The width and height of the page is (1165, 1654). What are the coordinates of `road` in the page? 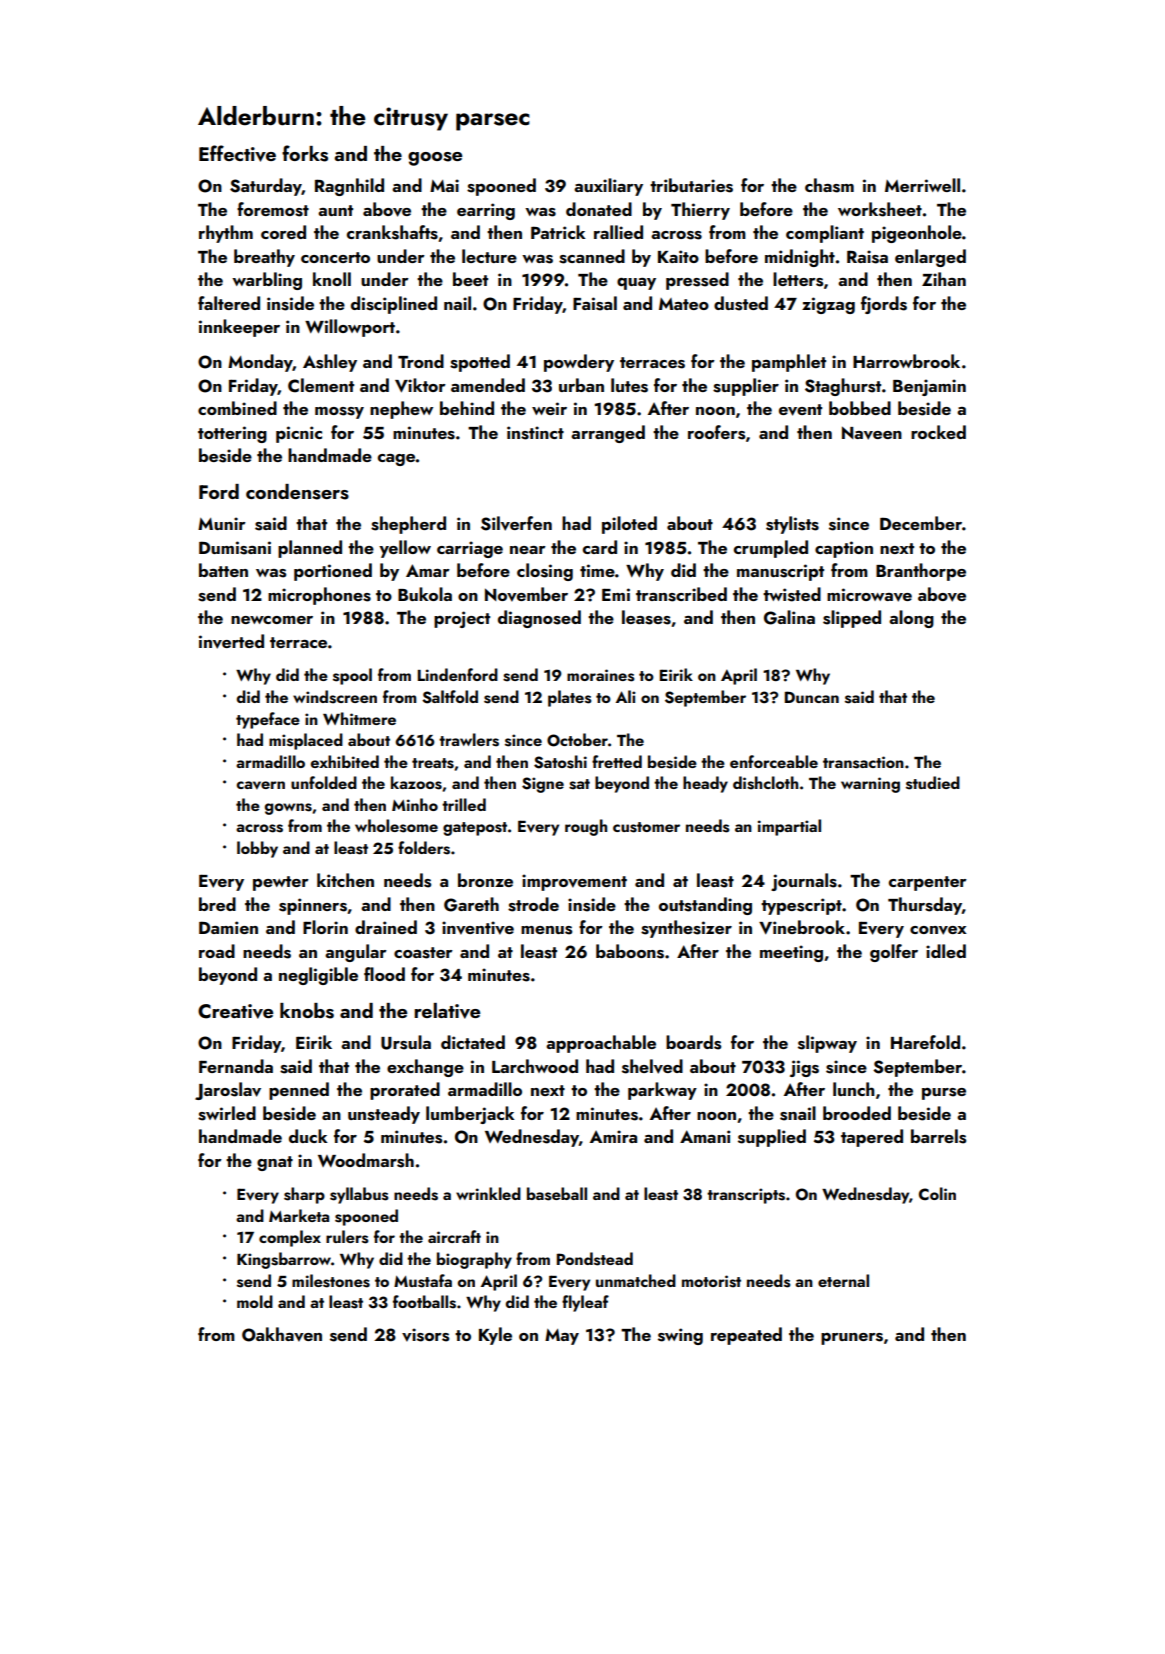 It's located at (217, 951).
